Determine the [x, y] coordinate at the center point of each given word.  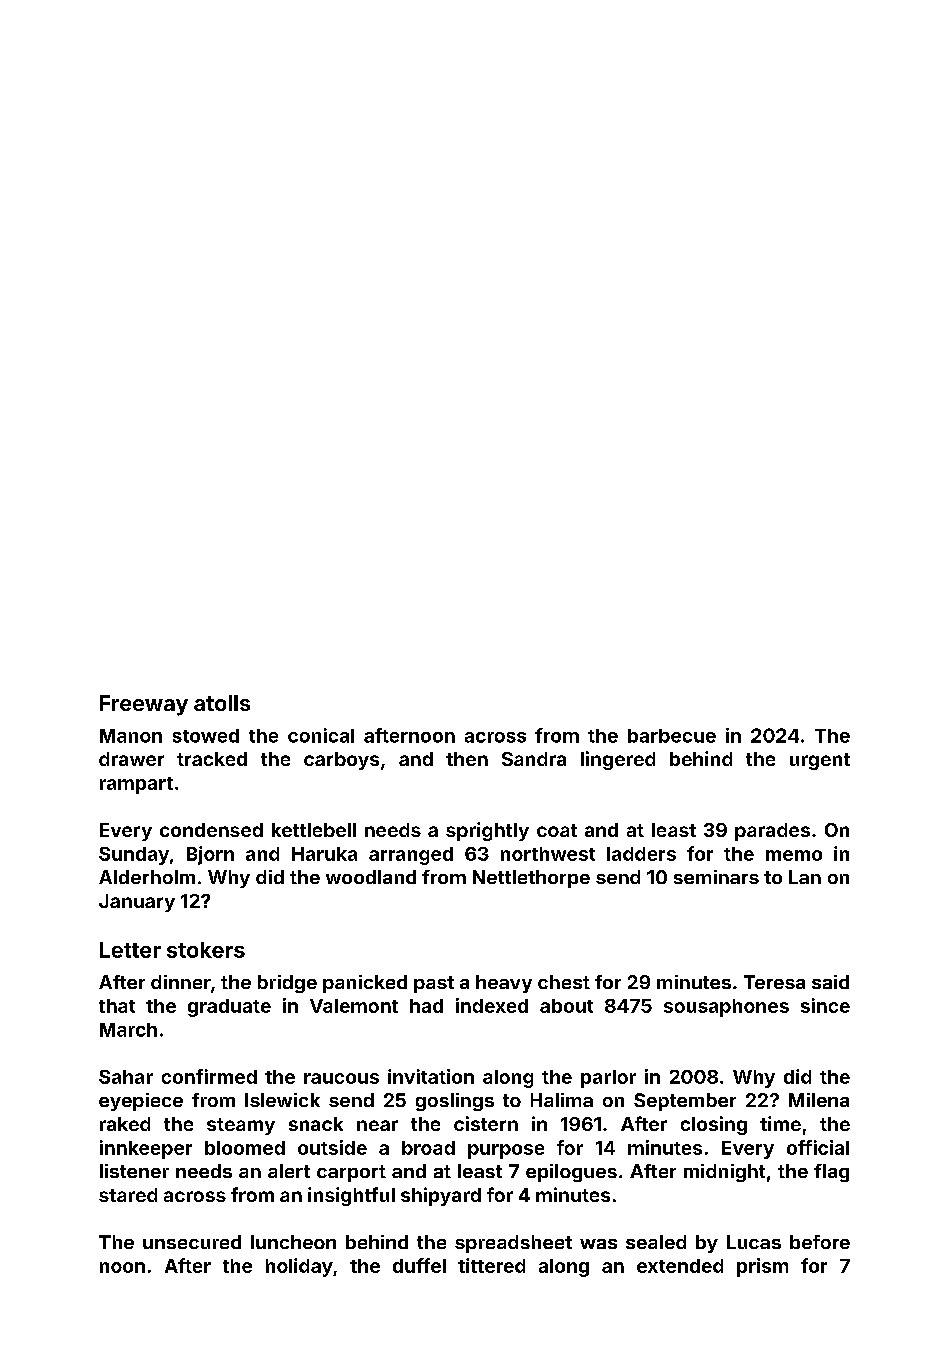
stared [128, 1195]
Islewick [282, 1100]
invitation [431, 1076]
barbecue [672, 736]
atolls [222, 703]
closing [714, 1125]
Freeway [144, 705]
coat [557, 830]
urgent [820, 761]
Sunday [134, 856]
